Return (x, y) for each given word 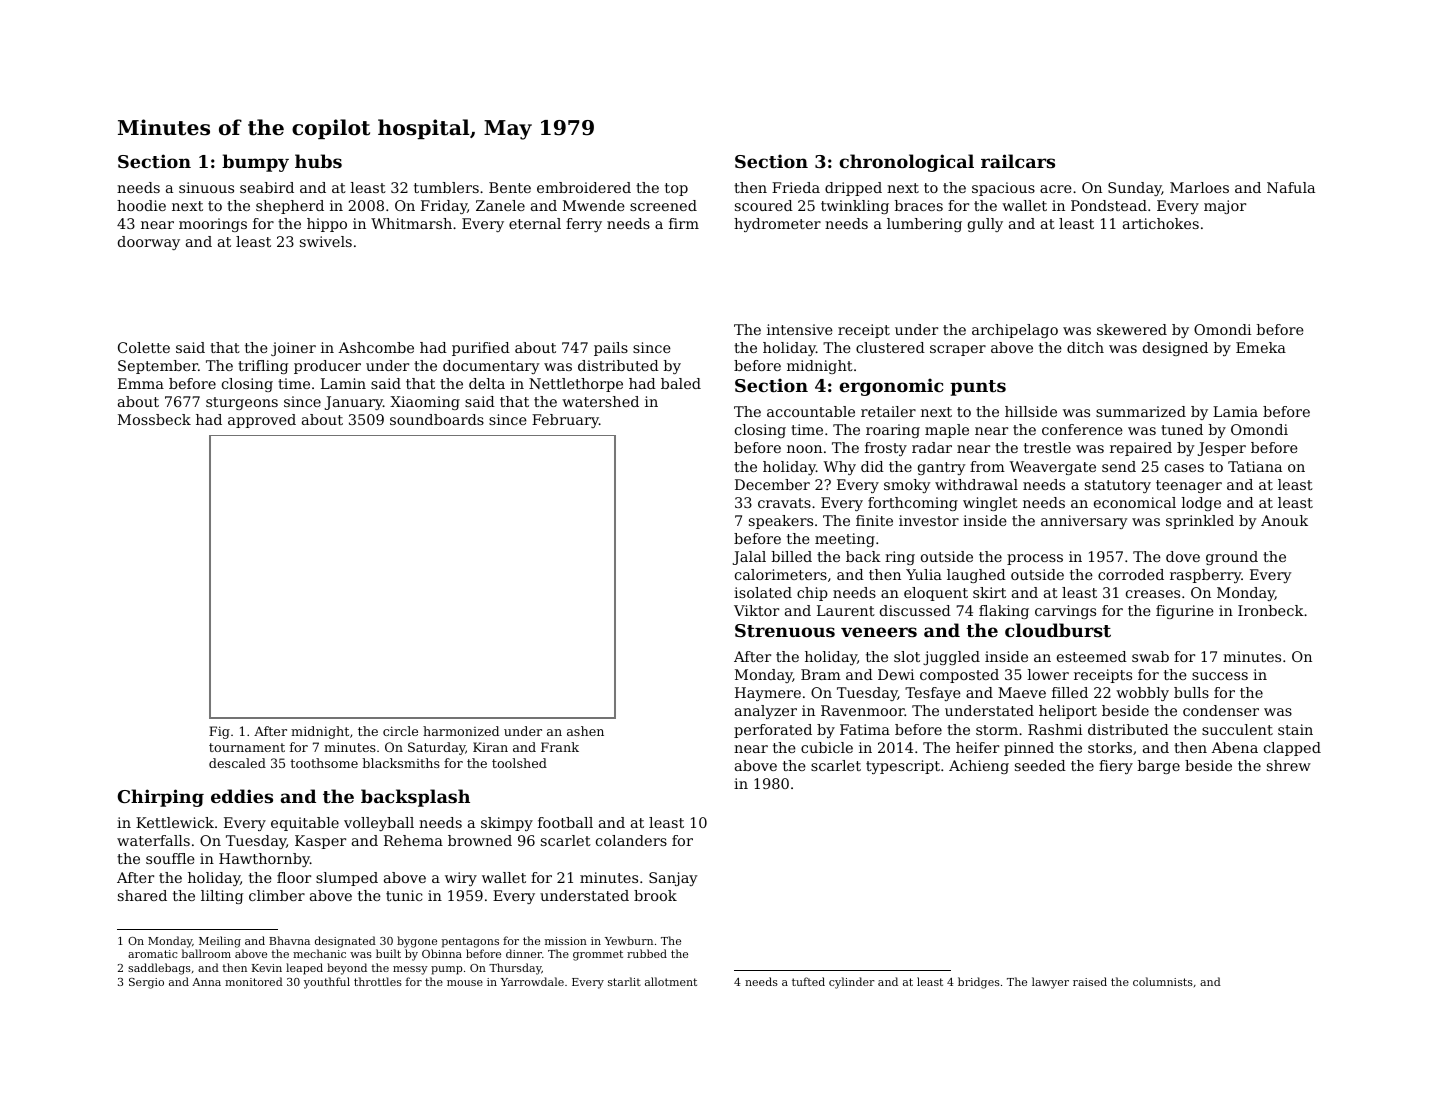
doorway (149, 243)
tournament (247, 747)
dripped (853, 189)
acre (1056, 189)
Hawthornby (264, 860)
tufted (808, 981)
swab (1150, 656)
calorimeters (781, 574)
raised (1090, 981)
